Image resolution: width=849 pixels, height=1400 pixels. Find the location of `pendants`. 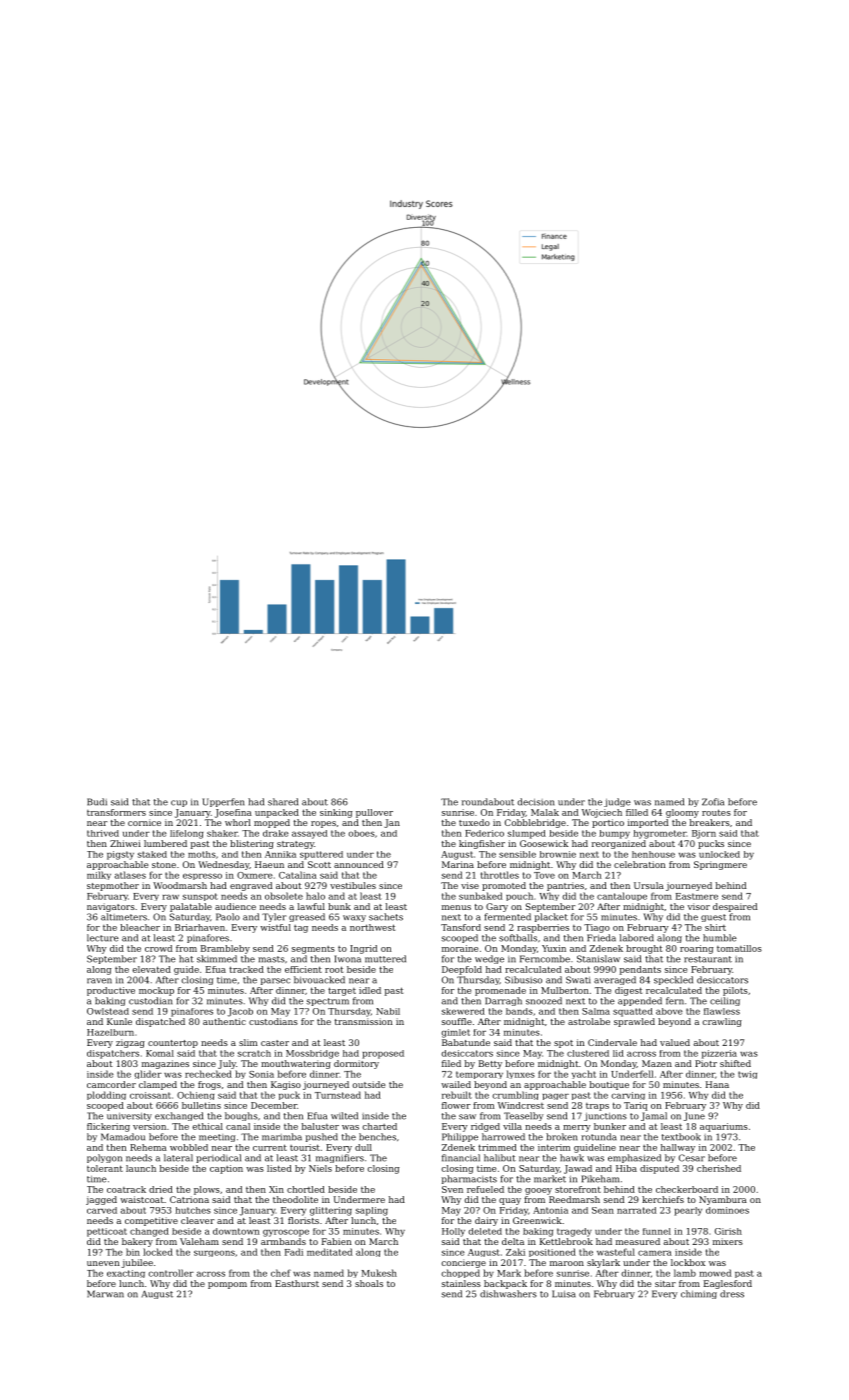

pendants is located at coordinates (640, 970).
